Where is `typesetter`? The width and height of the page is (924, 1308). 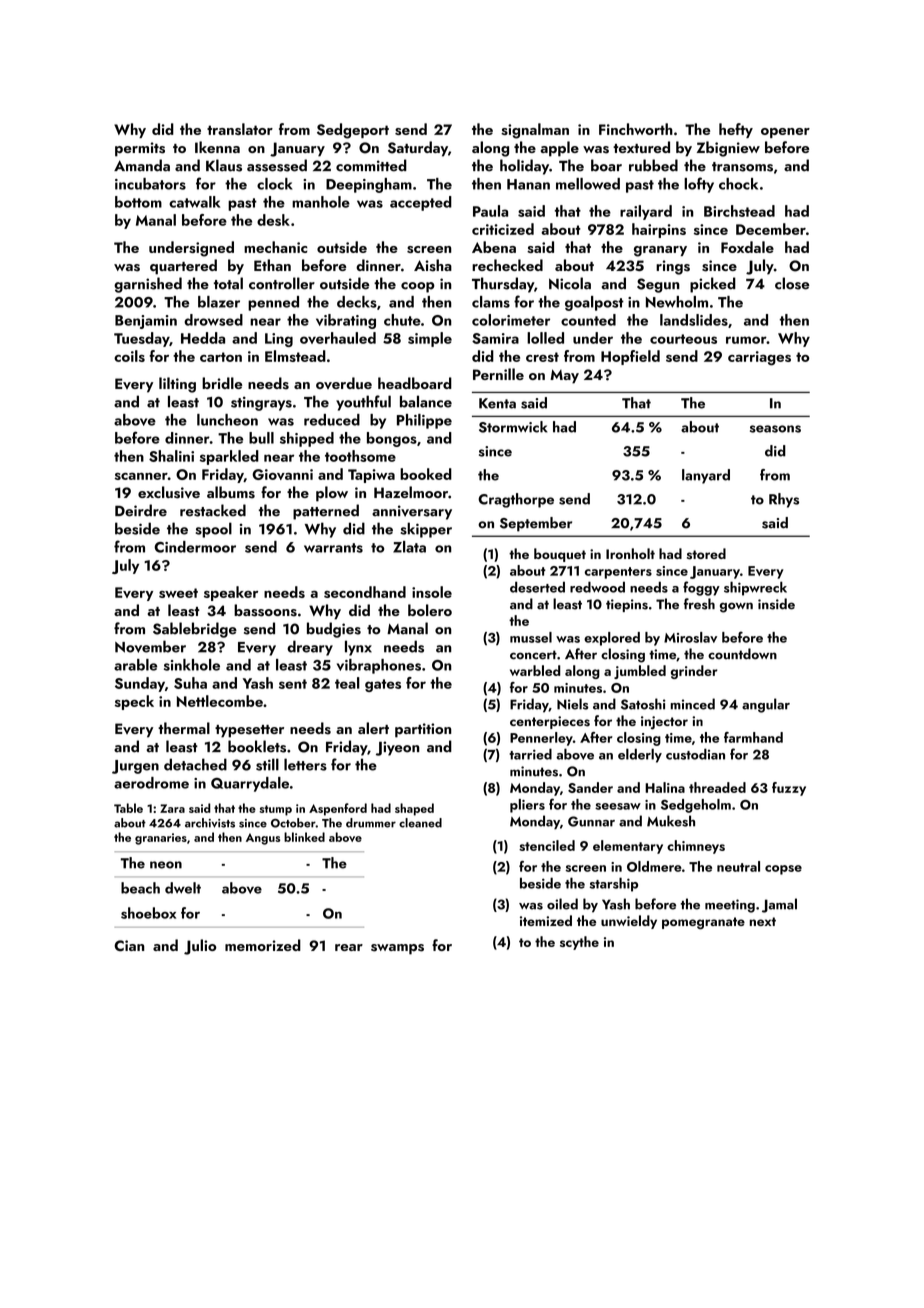
typesetter is located at coordinates (249, 731).
